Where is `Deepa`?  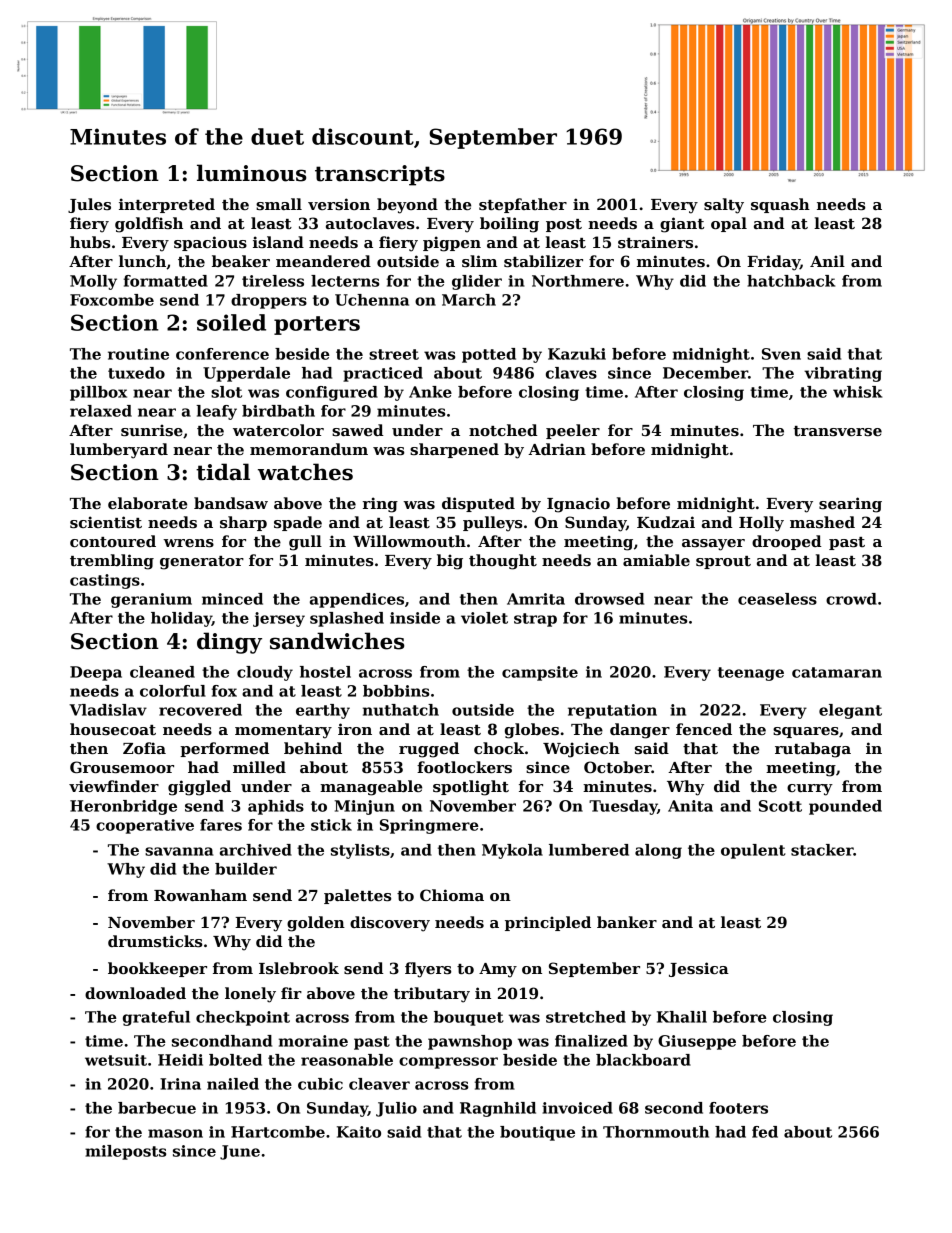 Deepa is located at coordinates (96, 673).
